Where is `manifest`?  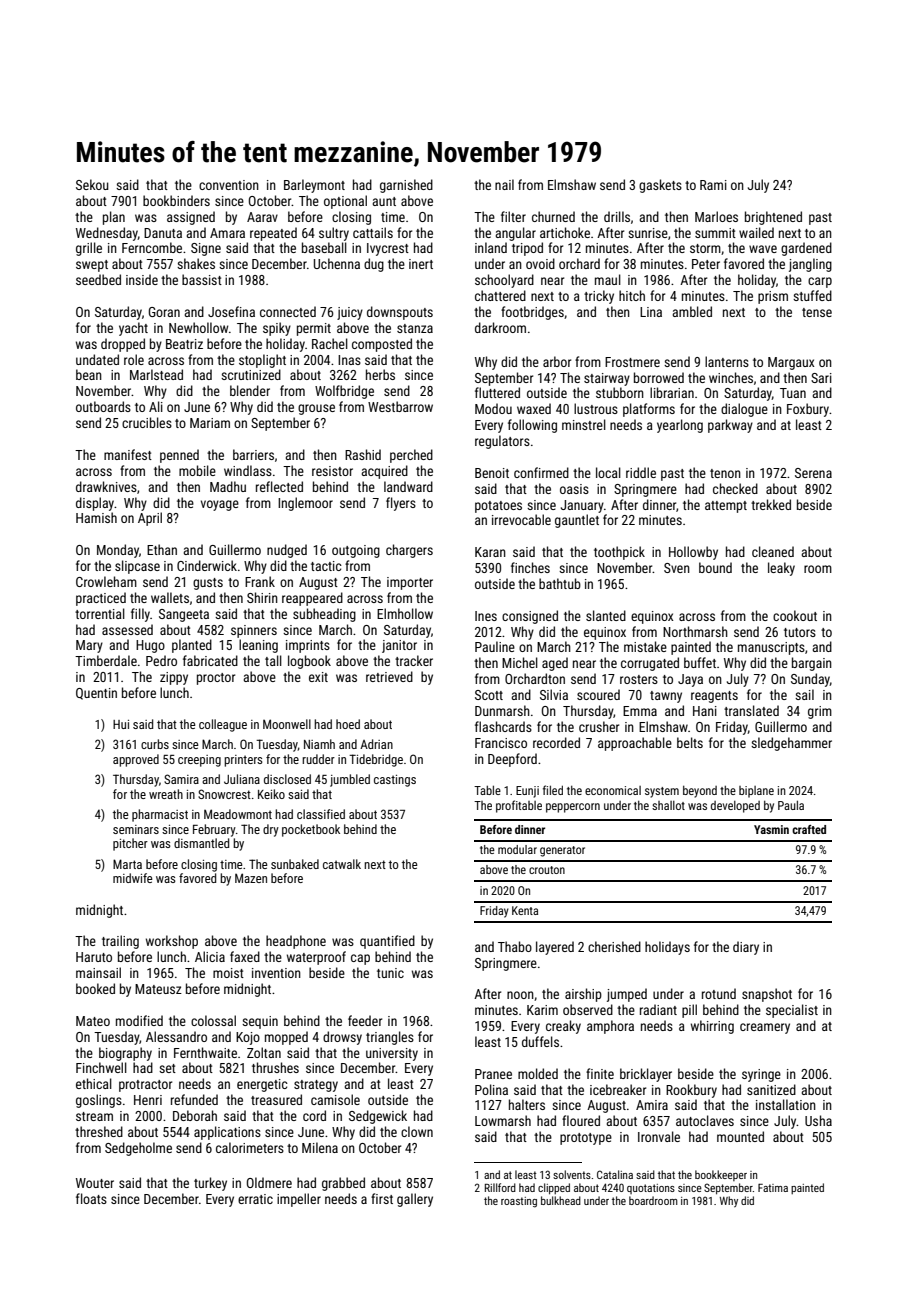
manifest is located at coordinates (128, 454).
